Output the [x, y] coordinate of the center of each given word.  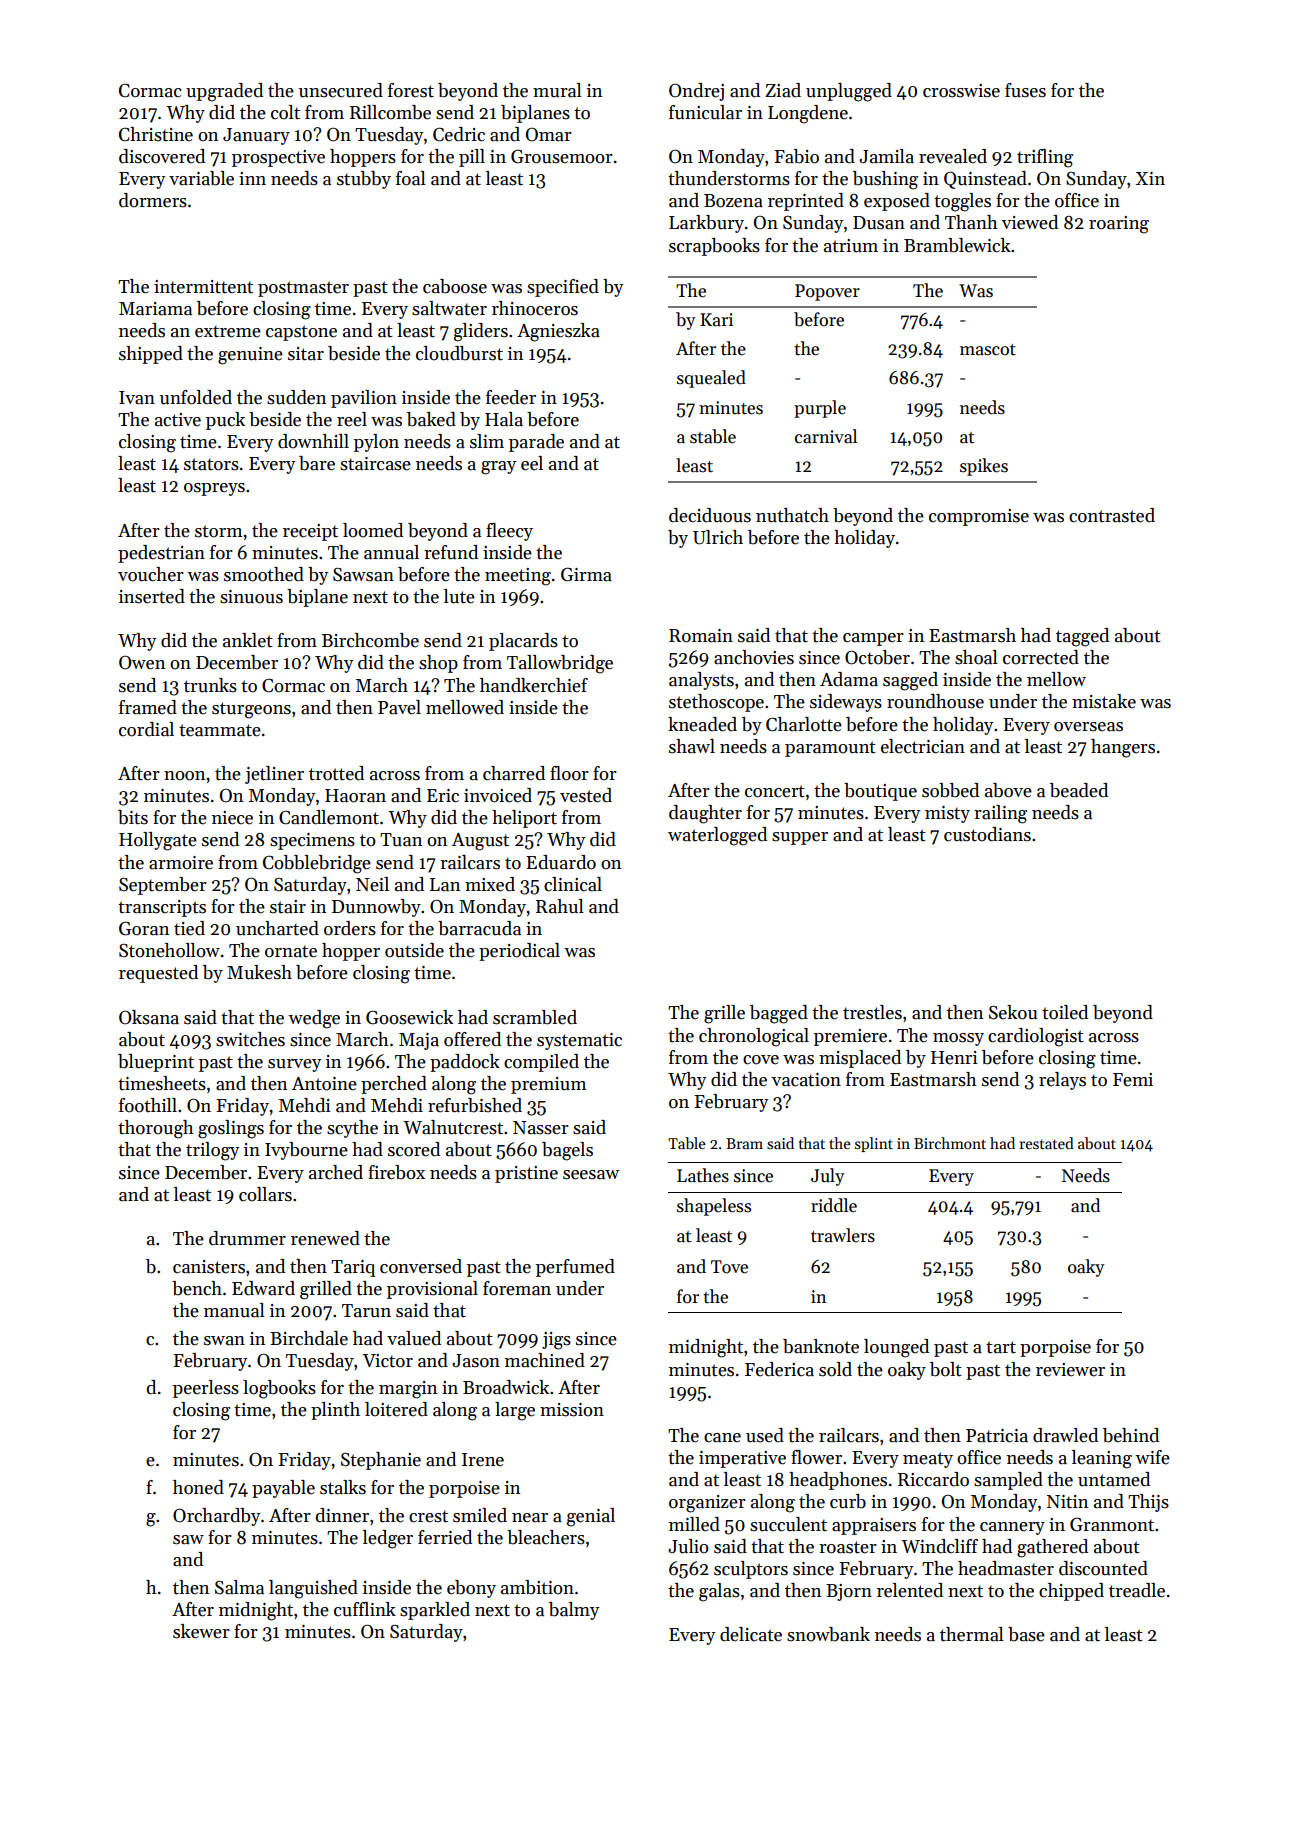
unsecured [341, 90]
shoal [976, 657]
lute [459, 596]
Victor [387, 1361]
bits [133, 817]
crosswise [961, 91]
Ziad [783, 90]
